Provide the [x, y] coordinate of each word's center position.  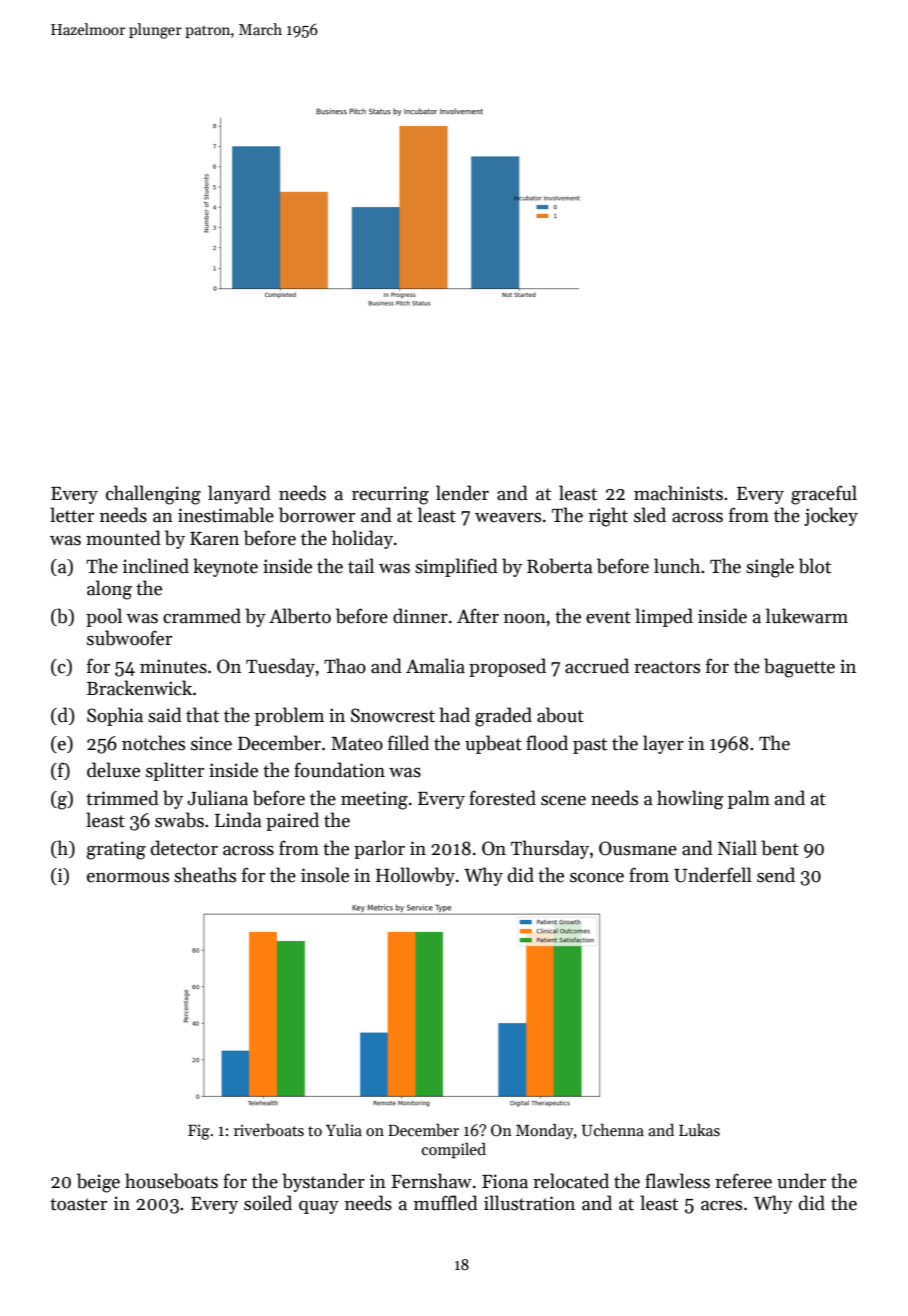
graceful [824, 495]
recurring [390, 495]
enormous [128, 878]
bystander [323, 1182]
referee [743, 1181]
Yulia [344, 1130]
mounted [123, 538]
